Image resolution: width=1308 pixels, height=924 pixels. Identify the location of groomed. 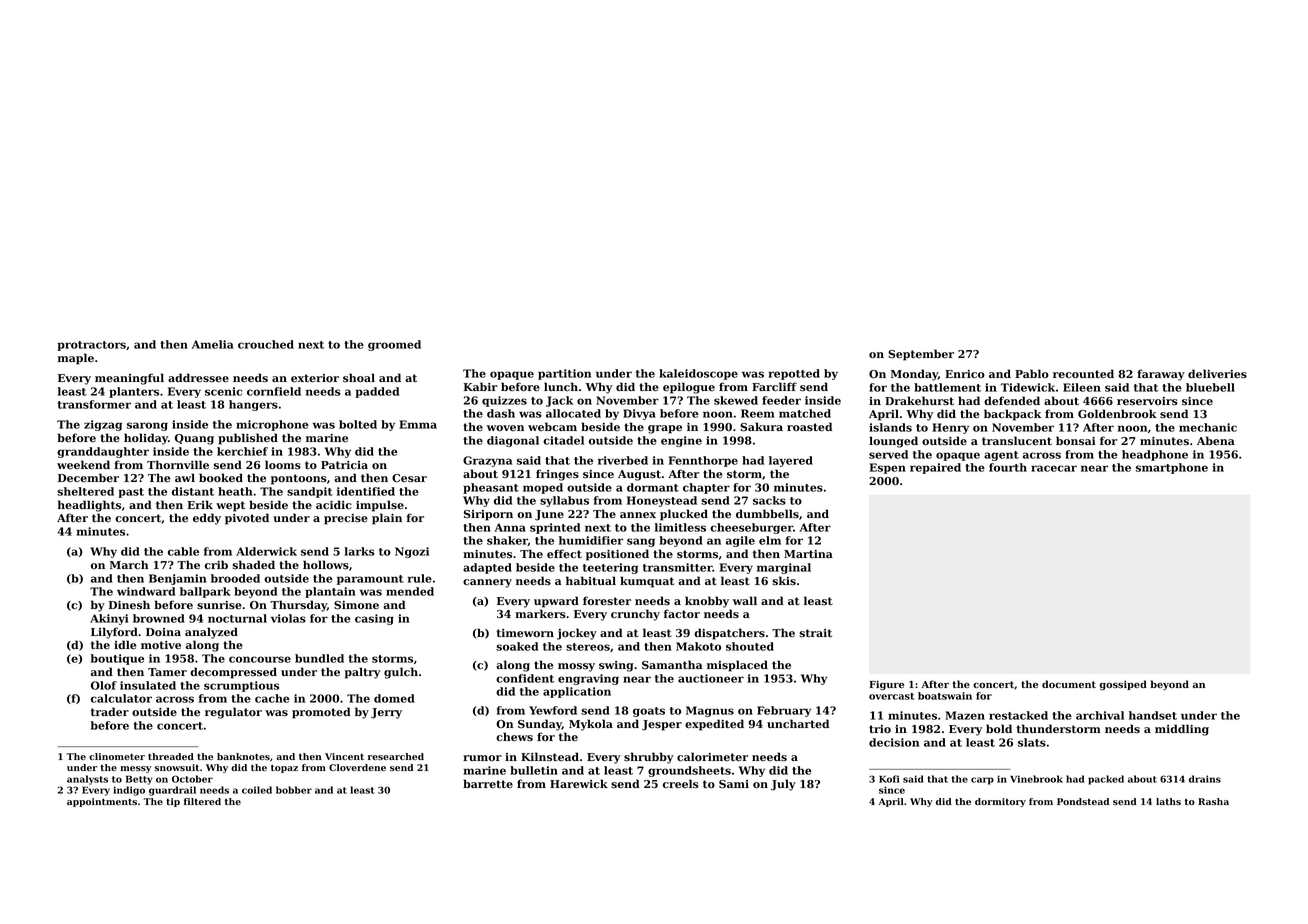
(394, 345).
